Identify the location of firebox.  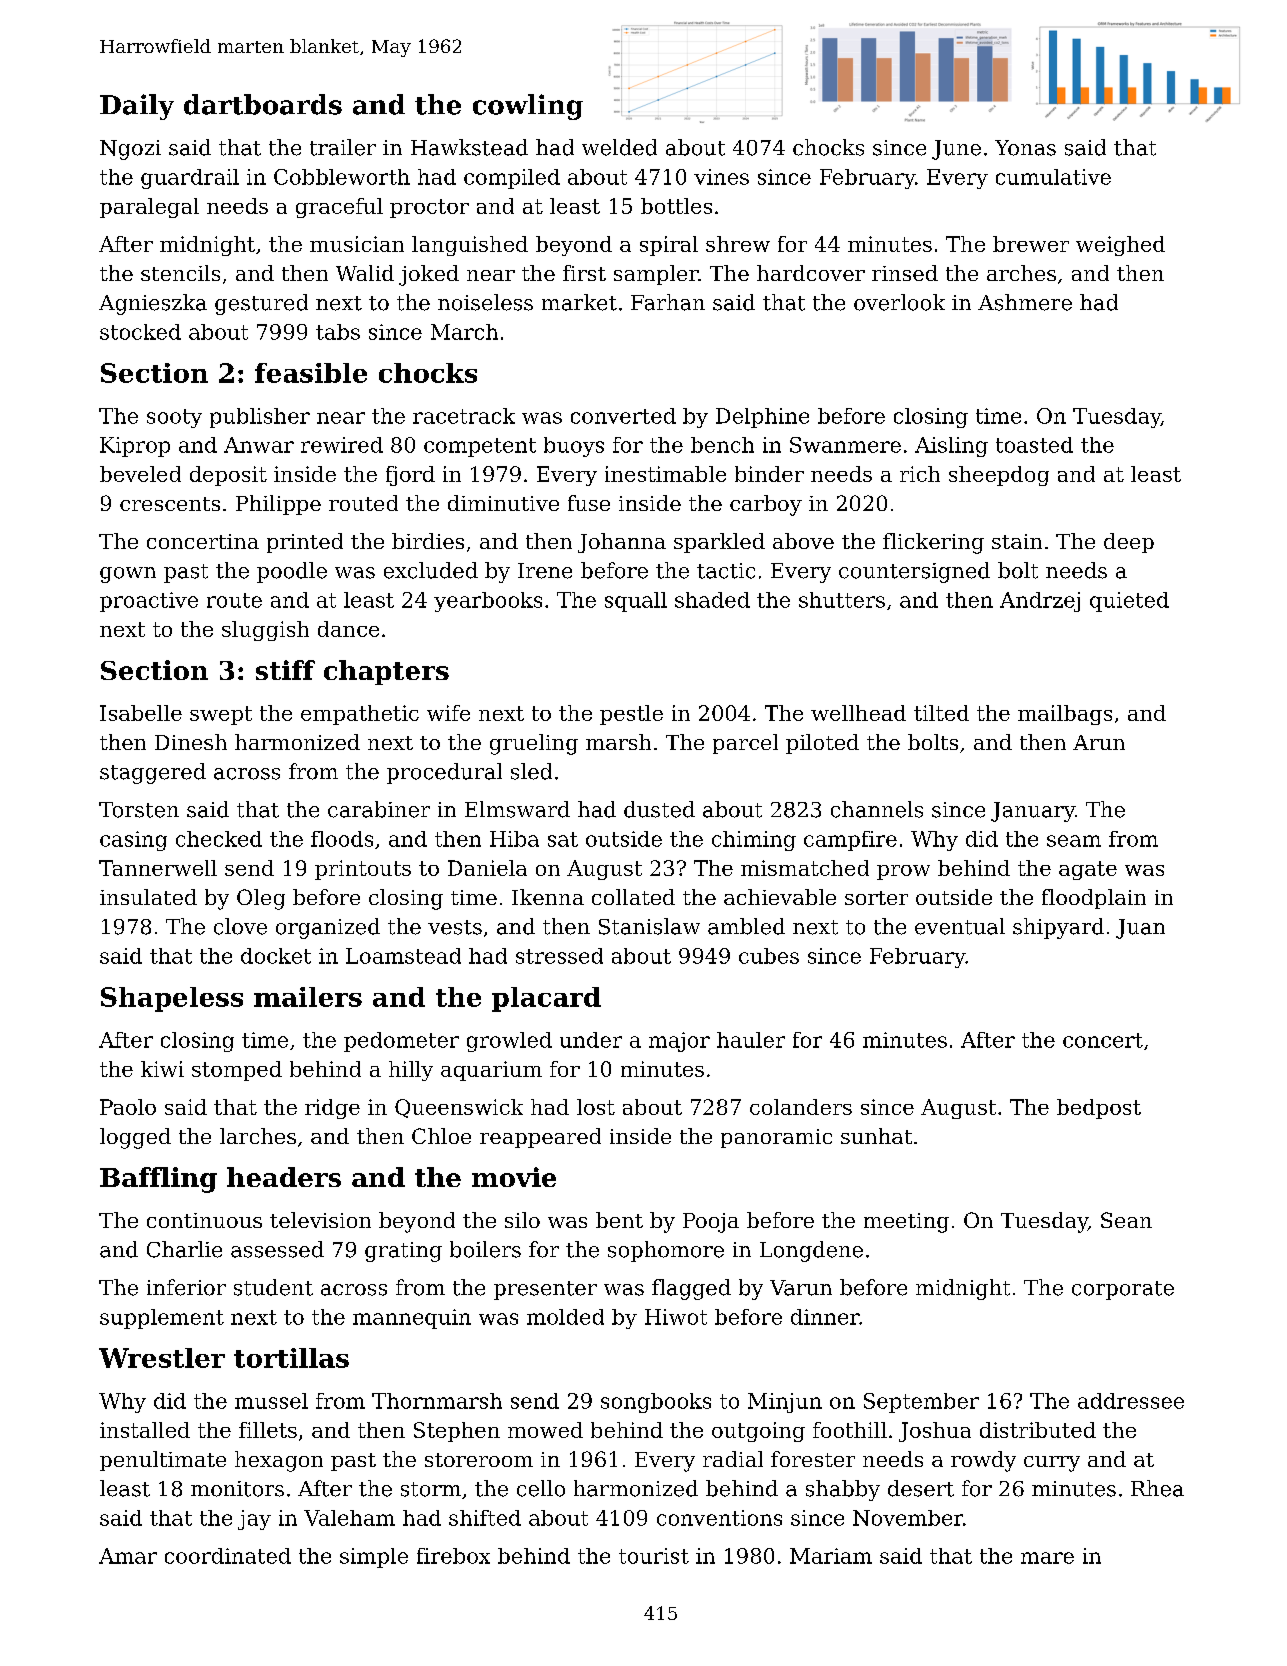
(453, 1556).
